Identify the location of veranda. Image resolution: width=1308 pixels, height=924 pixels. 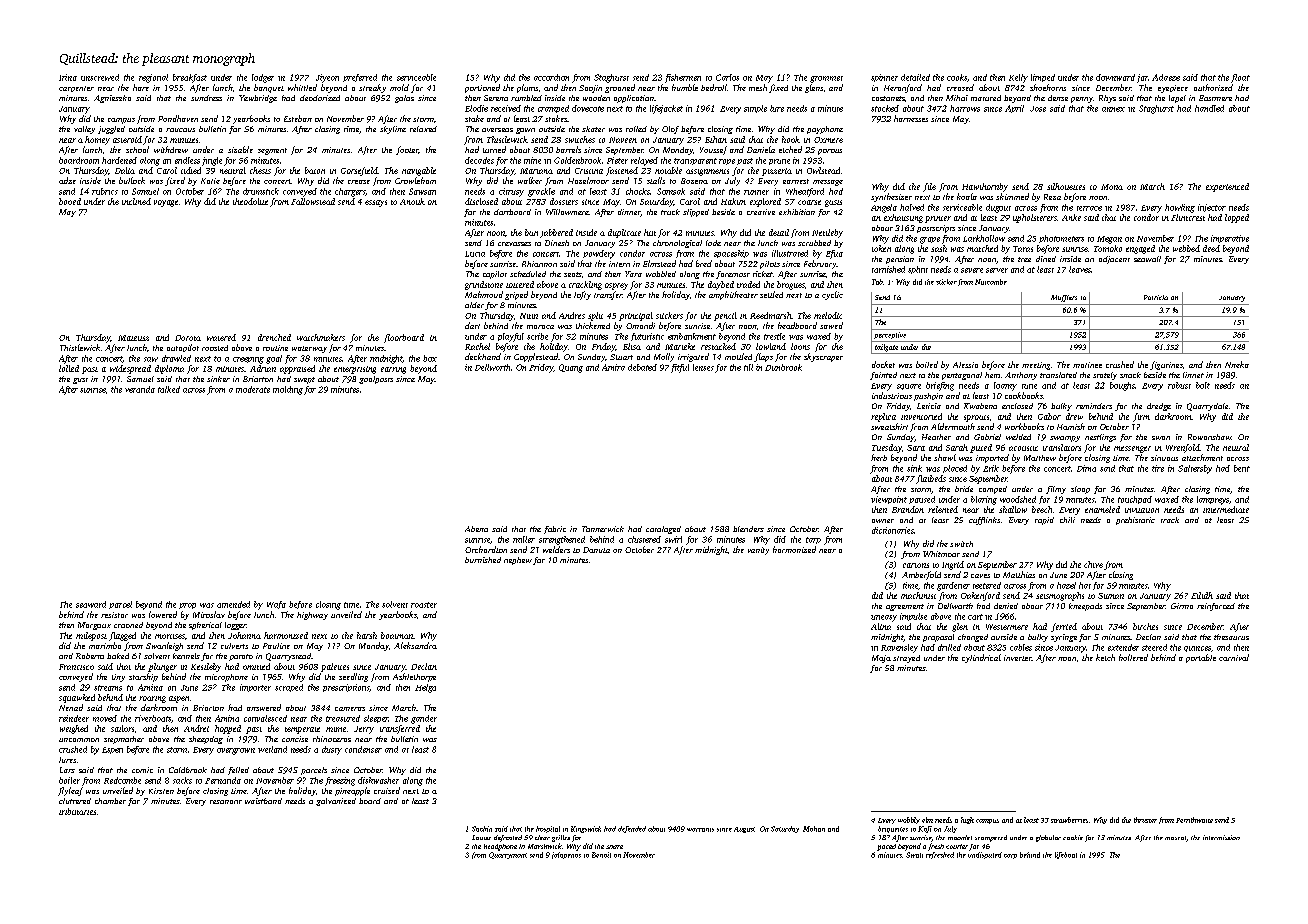
(140, 389).
